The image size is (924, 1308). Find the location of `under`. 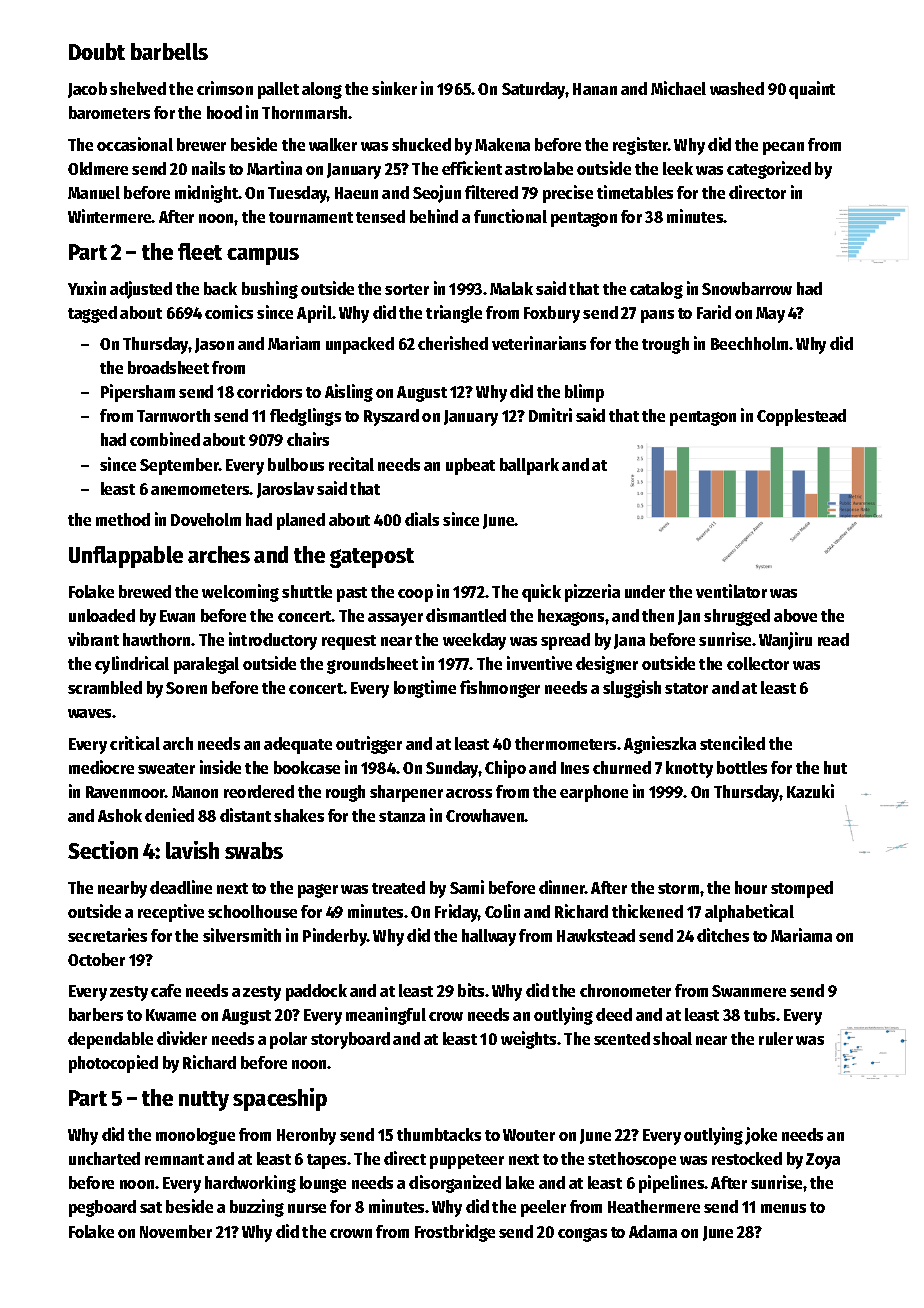

under is located at coordinates (645, 591).
